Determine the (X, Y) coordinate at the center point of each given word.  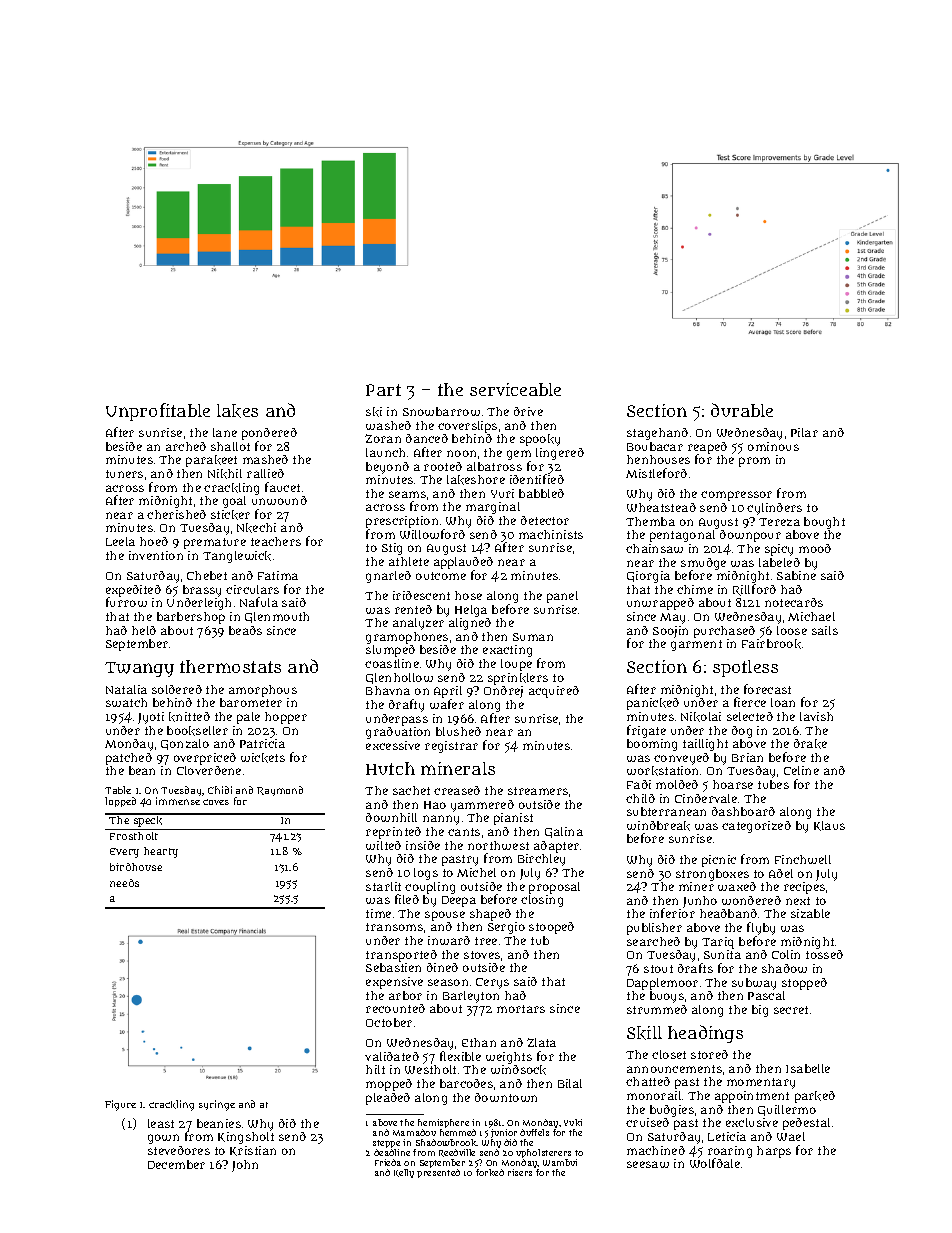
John (245, 1166)
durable (742, 410)
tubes (773, 784)
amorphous (263, 691)
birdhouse (136, 867)
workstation (662, 771)
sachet (411, 790)
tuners (124, 474)
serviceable (515, 389)
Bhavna (388, 690)
